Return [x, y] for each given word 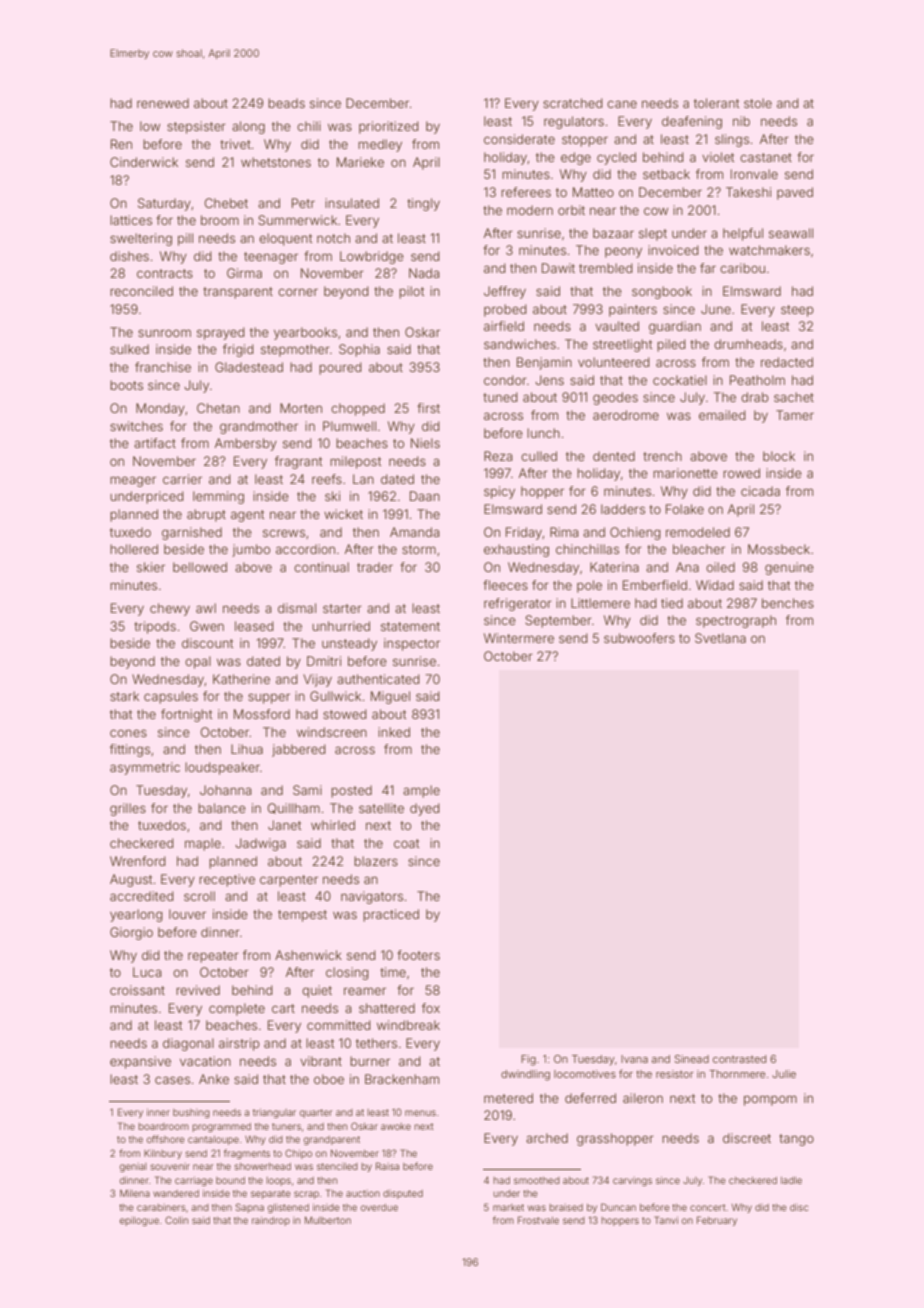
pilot [411, 292]
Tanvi [666, 1220]
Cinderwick [144, 162]
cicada [760, 491]
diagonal [188, 1044]
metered [508, 1098]
